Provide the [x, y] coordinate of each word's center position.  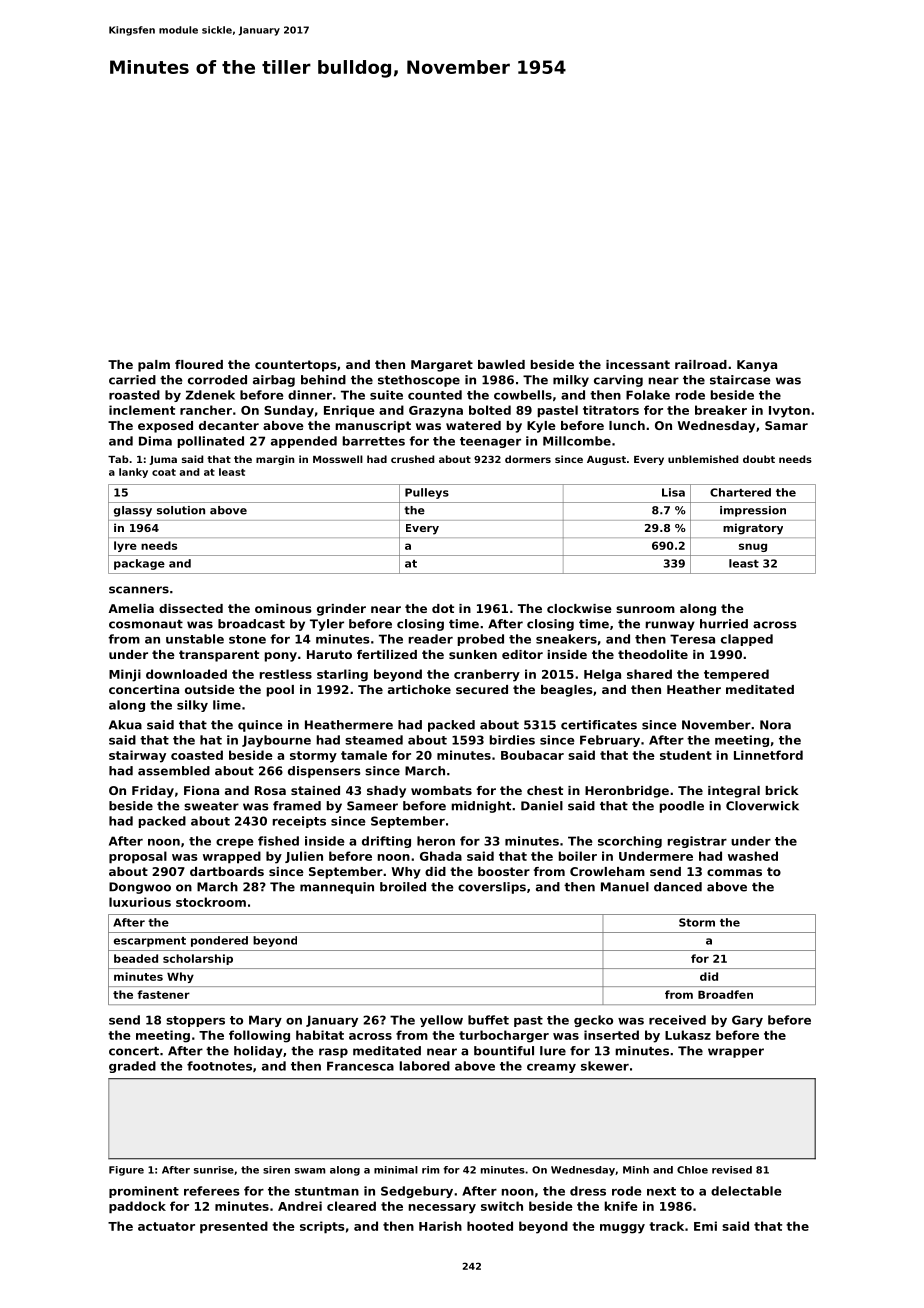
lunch [627, 425]
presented [234, 1227]
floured [199, 364]
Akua [125, 725]
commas [734, 872]
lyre [125, 546]
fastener [163, 994]
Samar [786, 425]
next [661, 1191]
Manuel [625, 887]
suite [386, 395]
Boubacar [532, 755]
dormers [528, 459]
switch [502, 1206]
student [686, 755]
